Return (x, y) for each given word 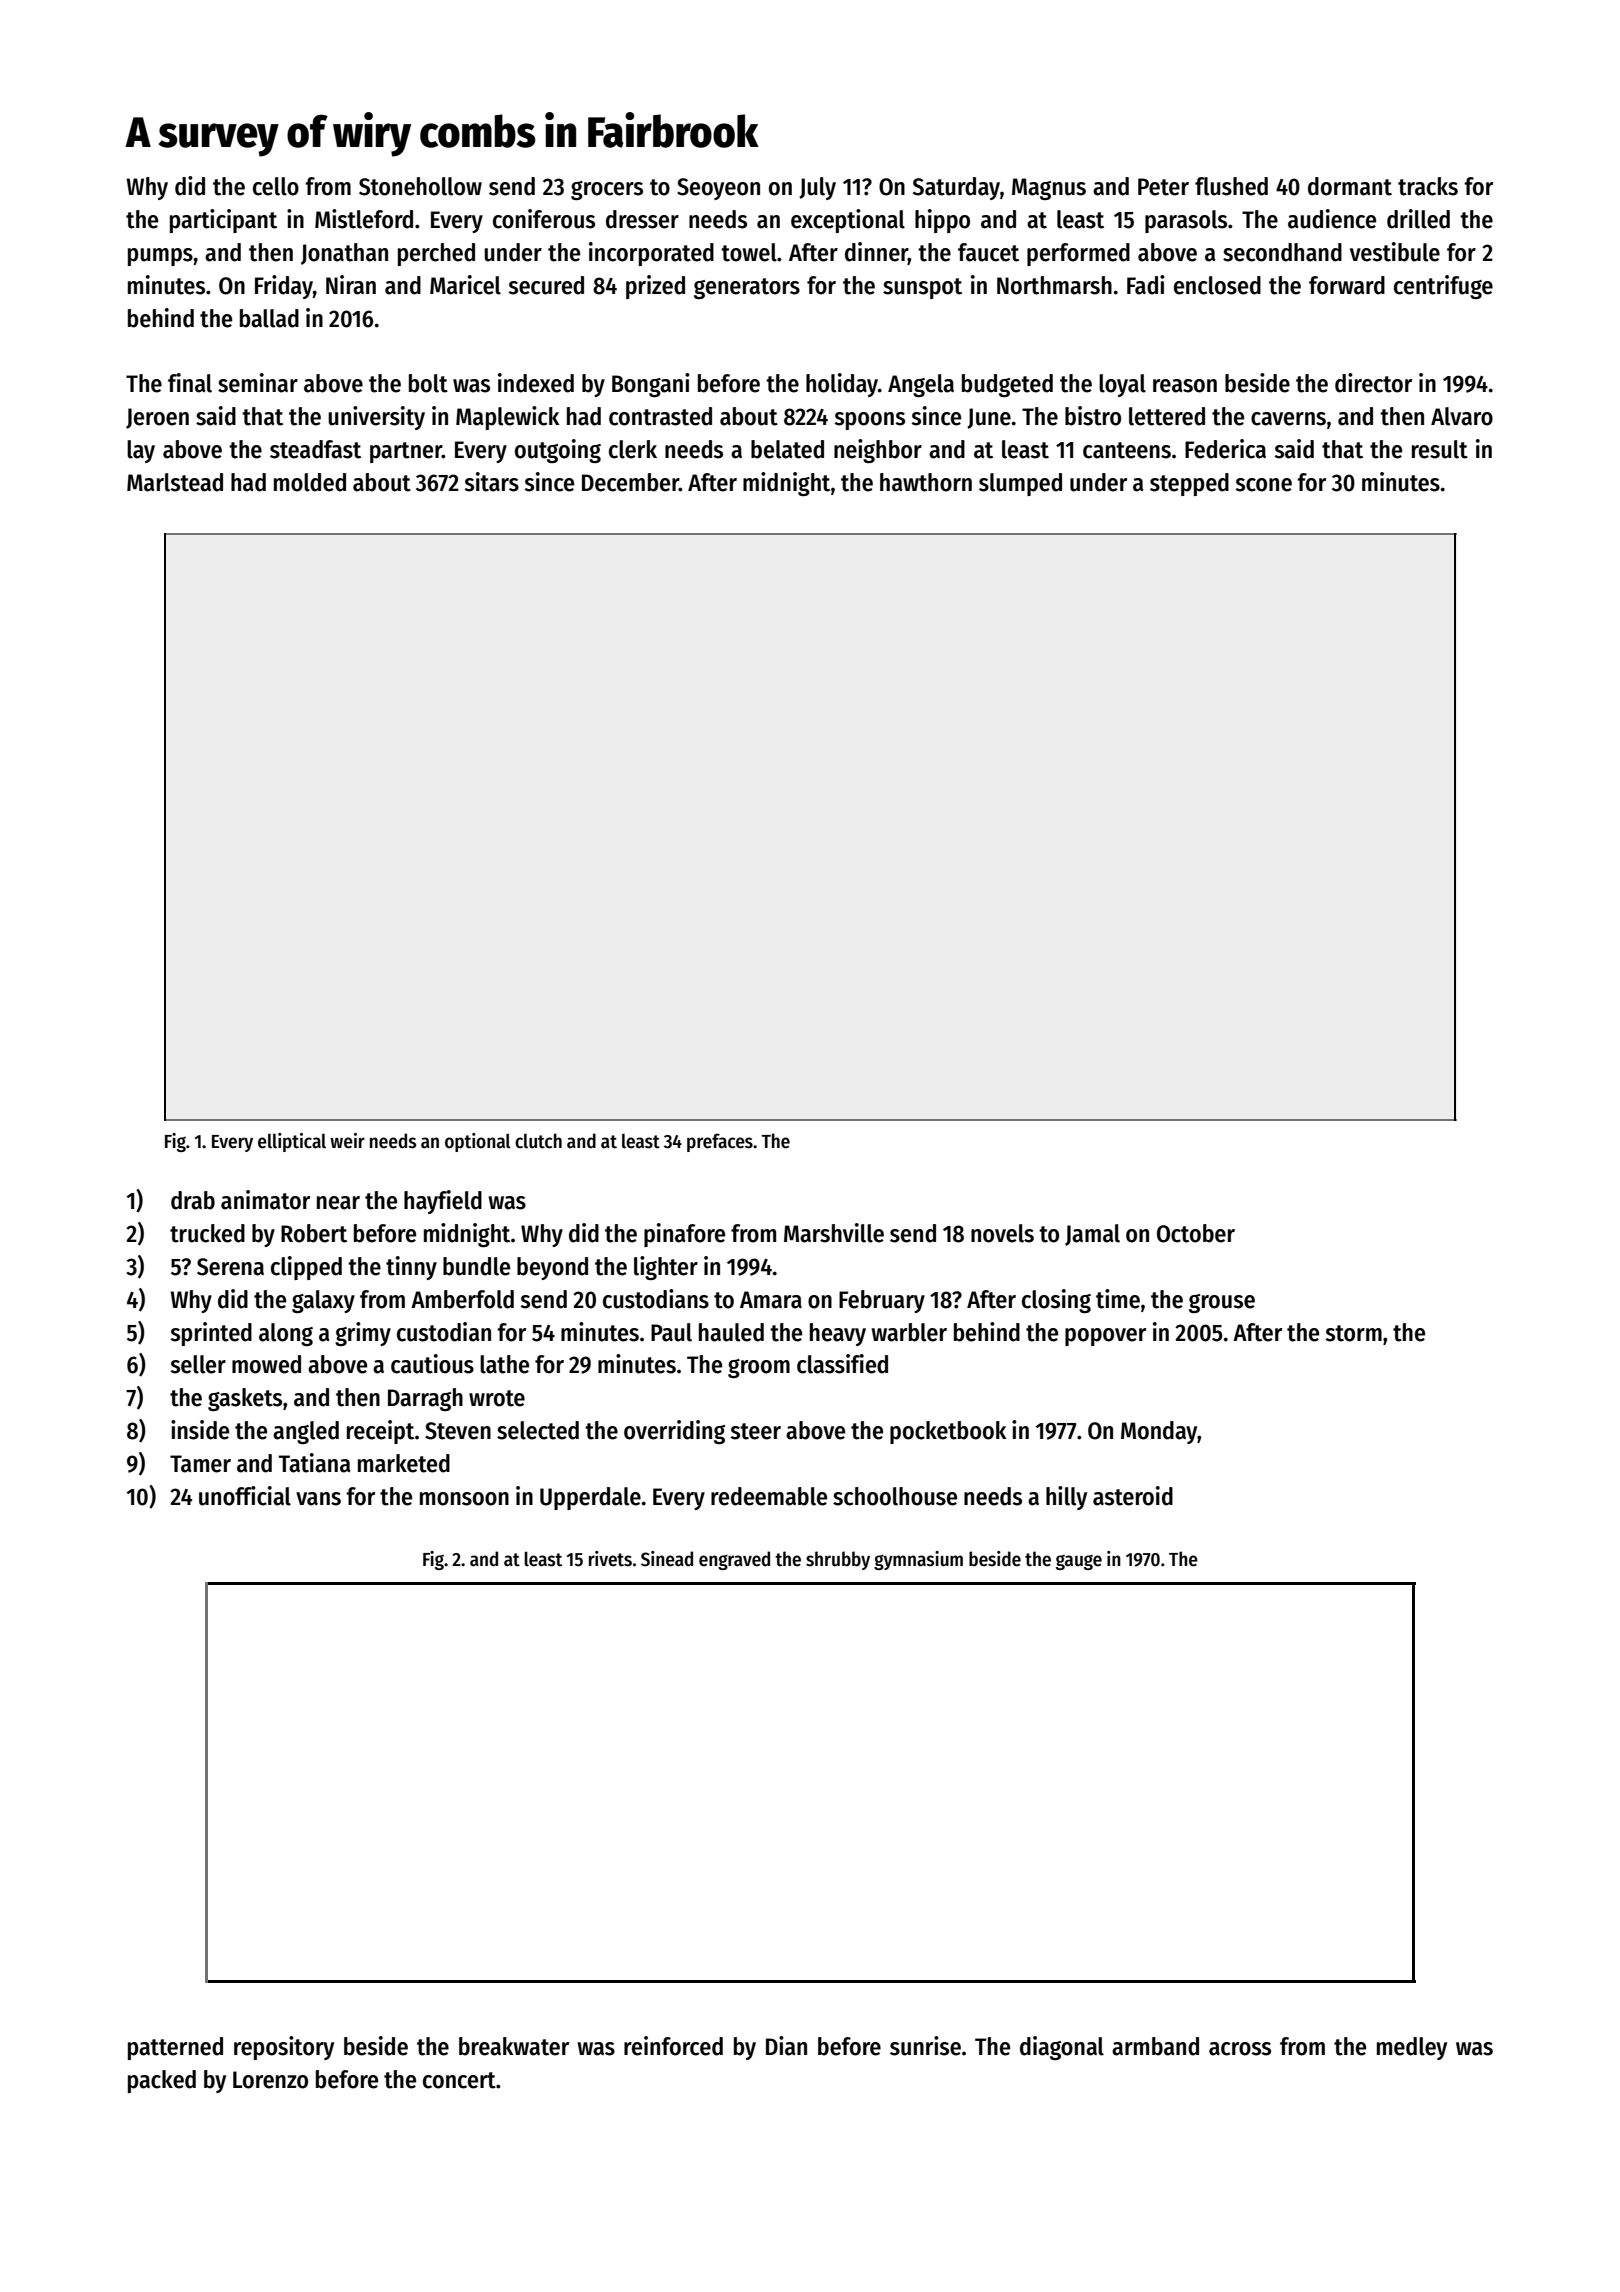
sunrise (925, 2046)
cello (276, 186)
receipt (380, 1432)
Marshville (834, 1233)
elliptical (292, 1142)
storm (1353, 1333)
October (1196, 1233)
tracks (1428, 186)
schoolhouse (895, 1496)
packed (162, 2081)
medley (1412, 2048)
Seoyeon (718, 189)
